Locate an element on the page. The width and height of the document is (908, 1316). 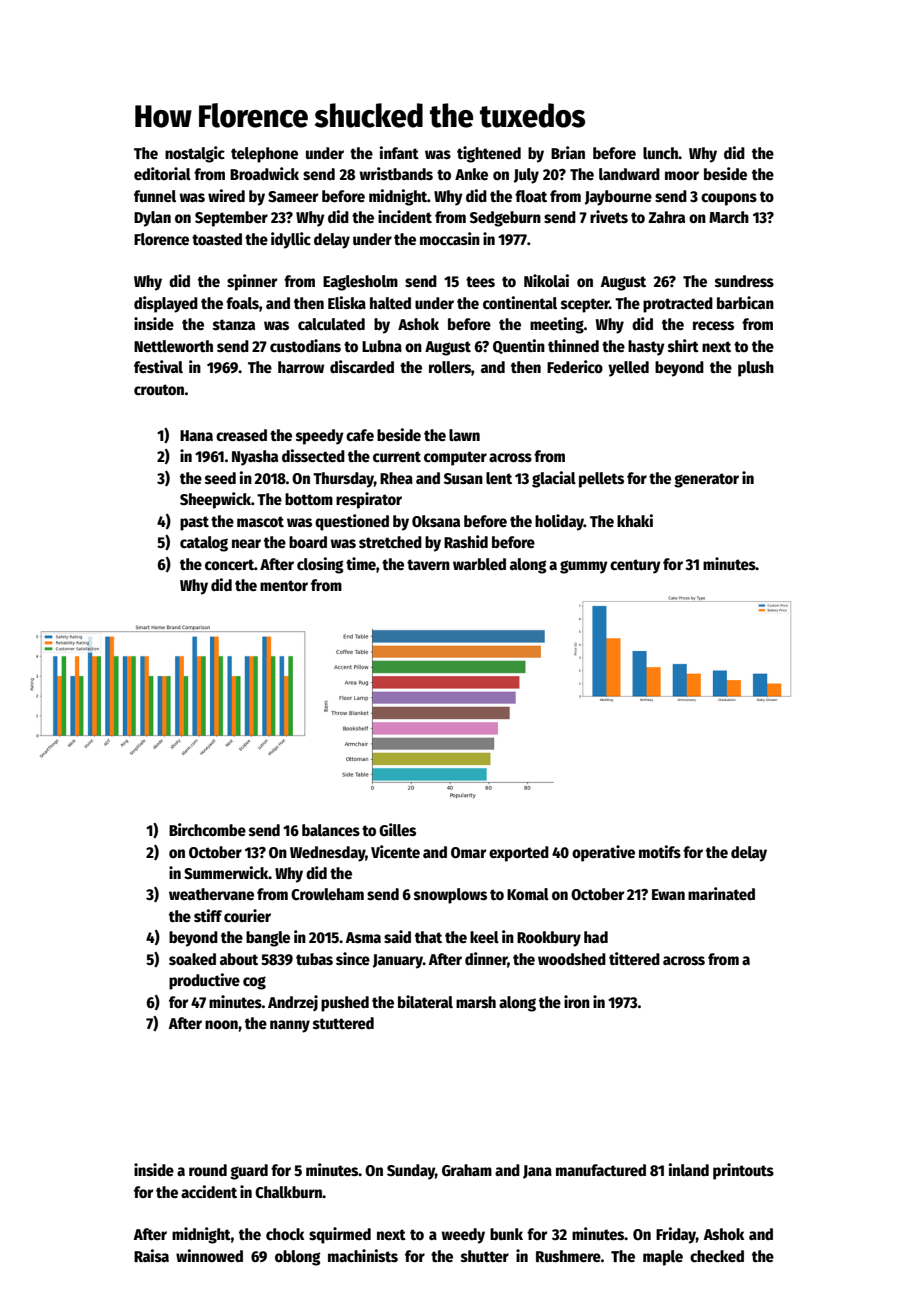
productive is located at coordinates (204, 981).
